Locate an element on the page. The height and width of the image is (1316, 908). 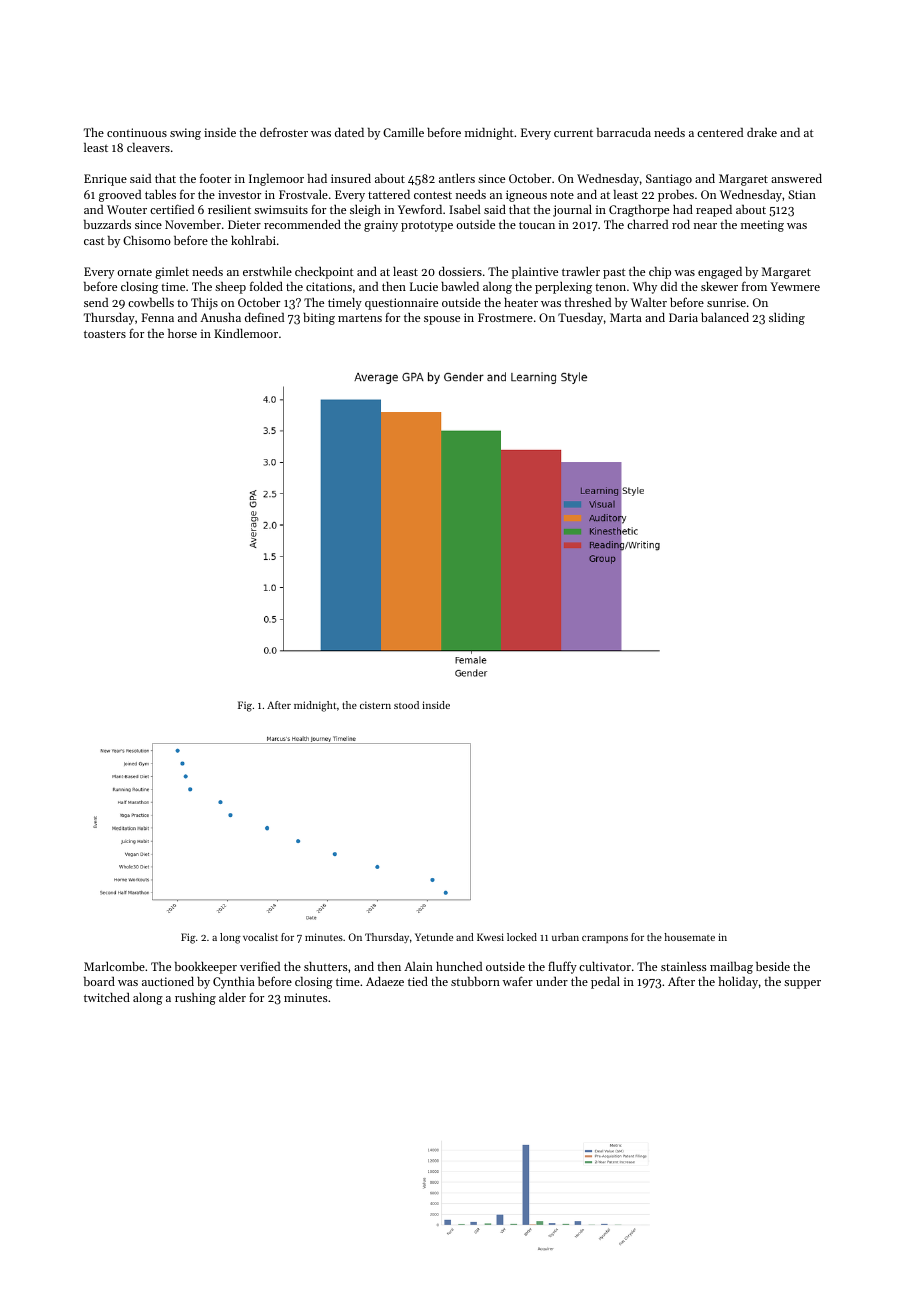
shutters is located at coordinates (326, 966).
